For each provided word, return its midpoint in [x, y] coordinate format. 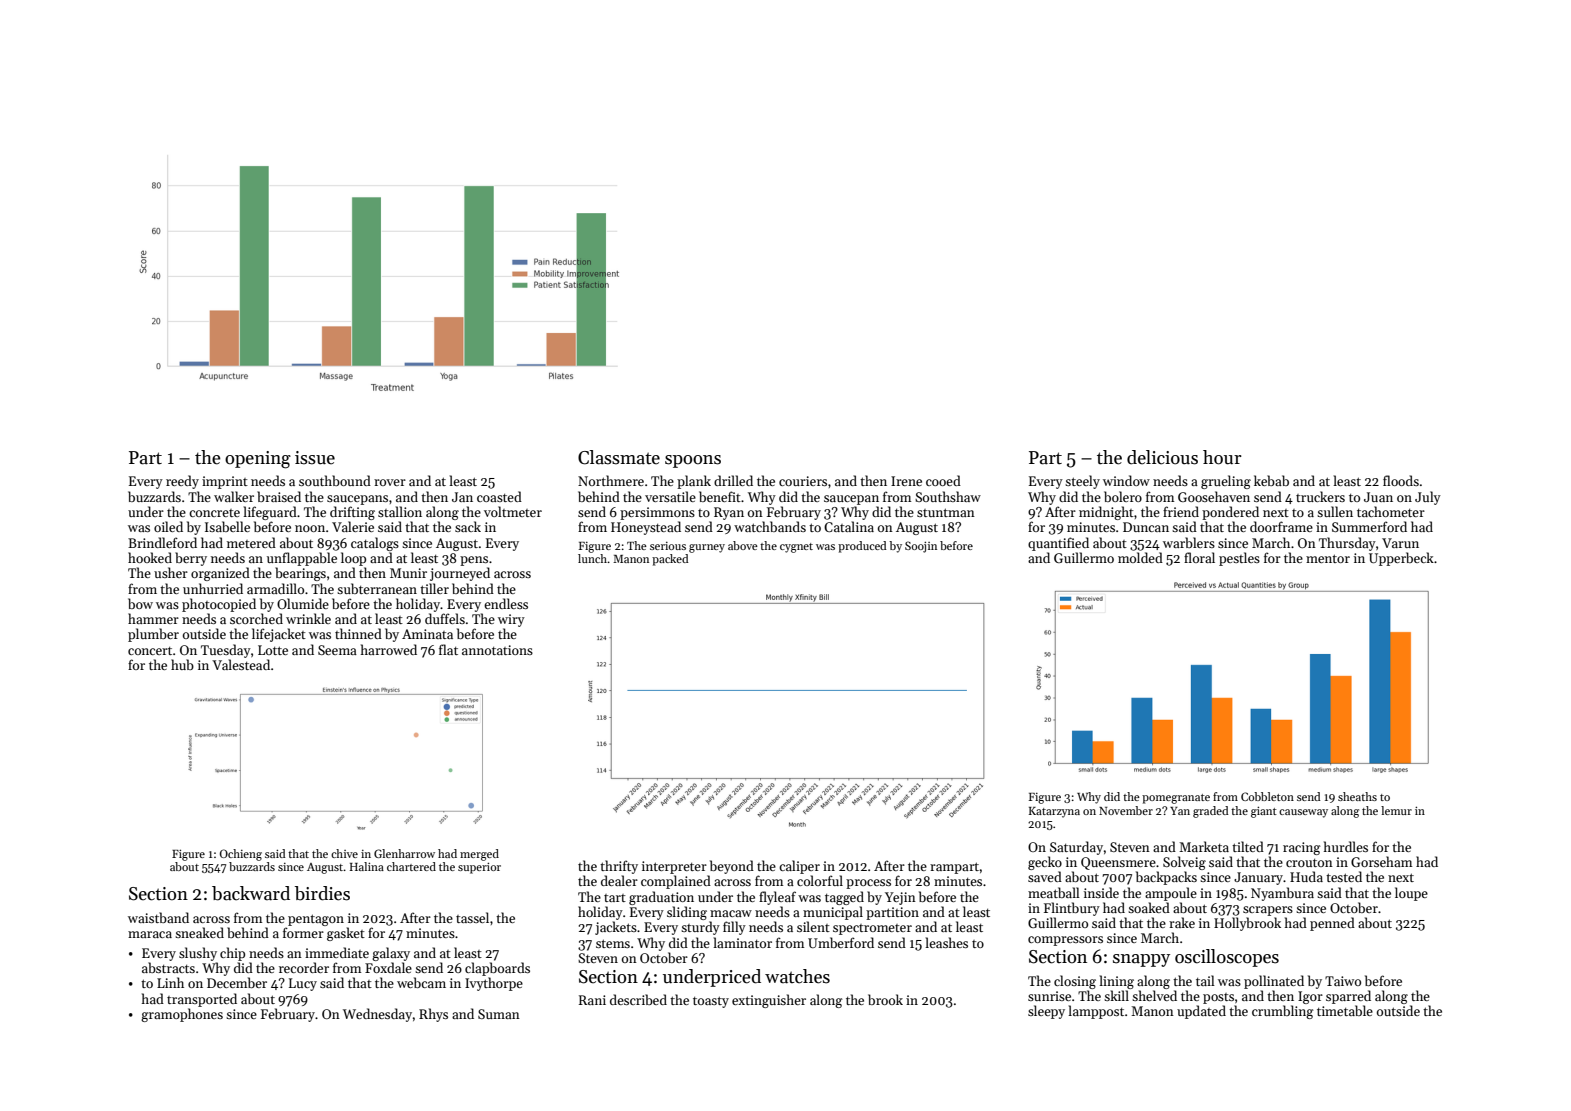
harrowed [389, 649]
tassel [472, 917]
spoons [693, 461]
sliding [687, 913]
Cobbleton [1267, 796]
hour [1222, 457]
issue [315, 458]
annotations [497, 650]
